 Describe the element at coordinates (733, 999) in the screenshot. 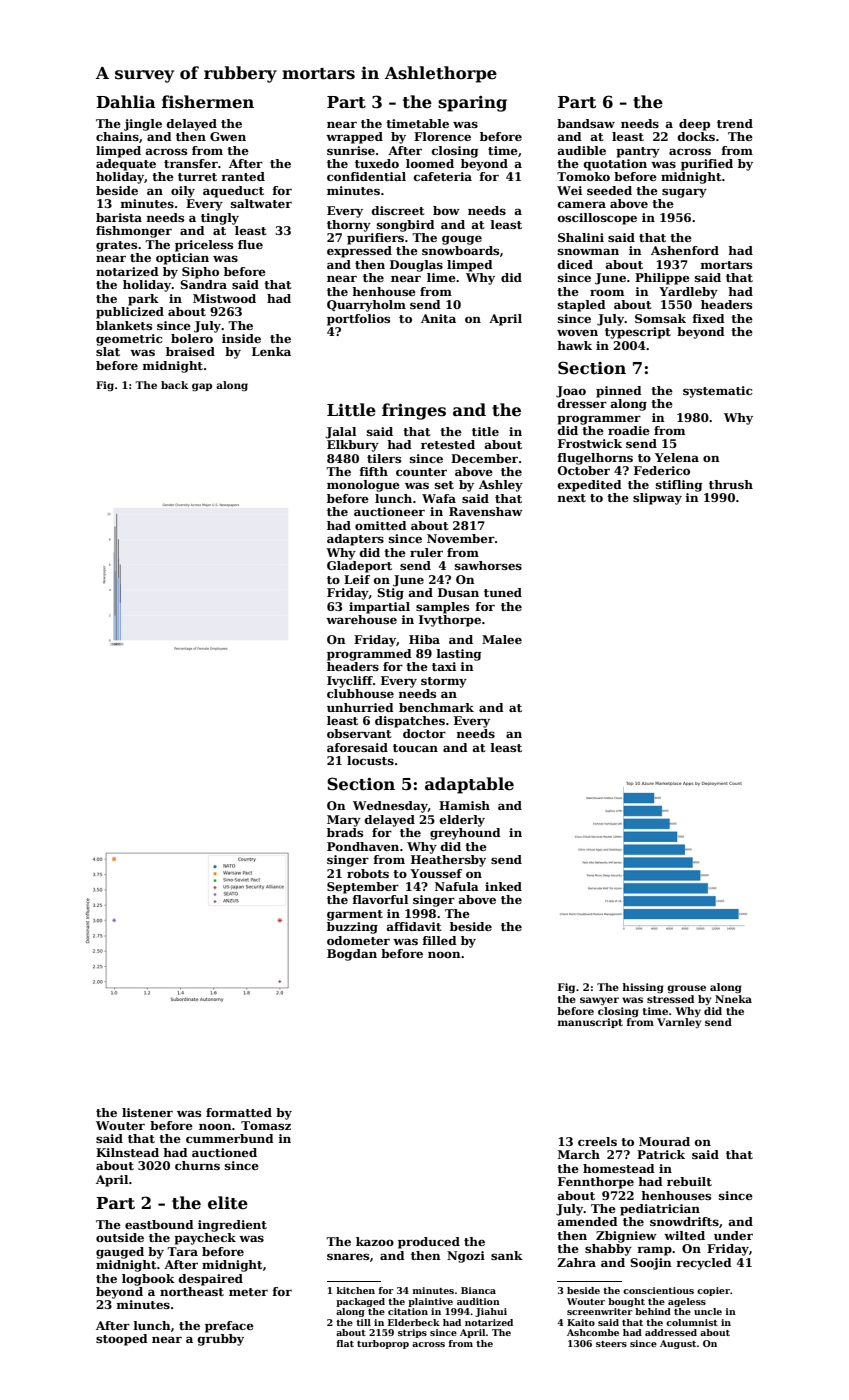

I see `Nneka` at that location.
